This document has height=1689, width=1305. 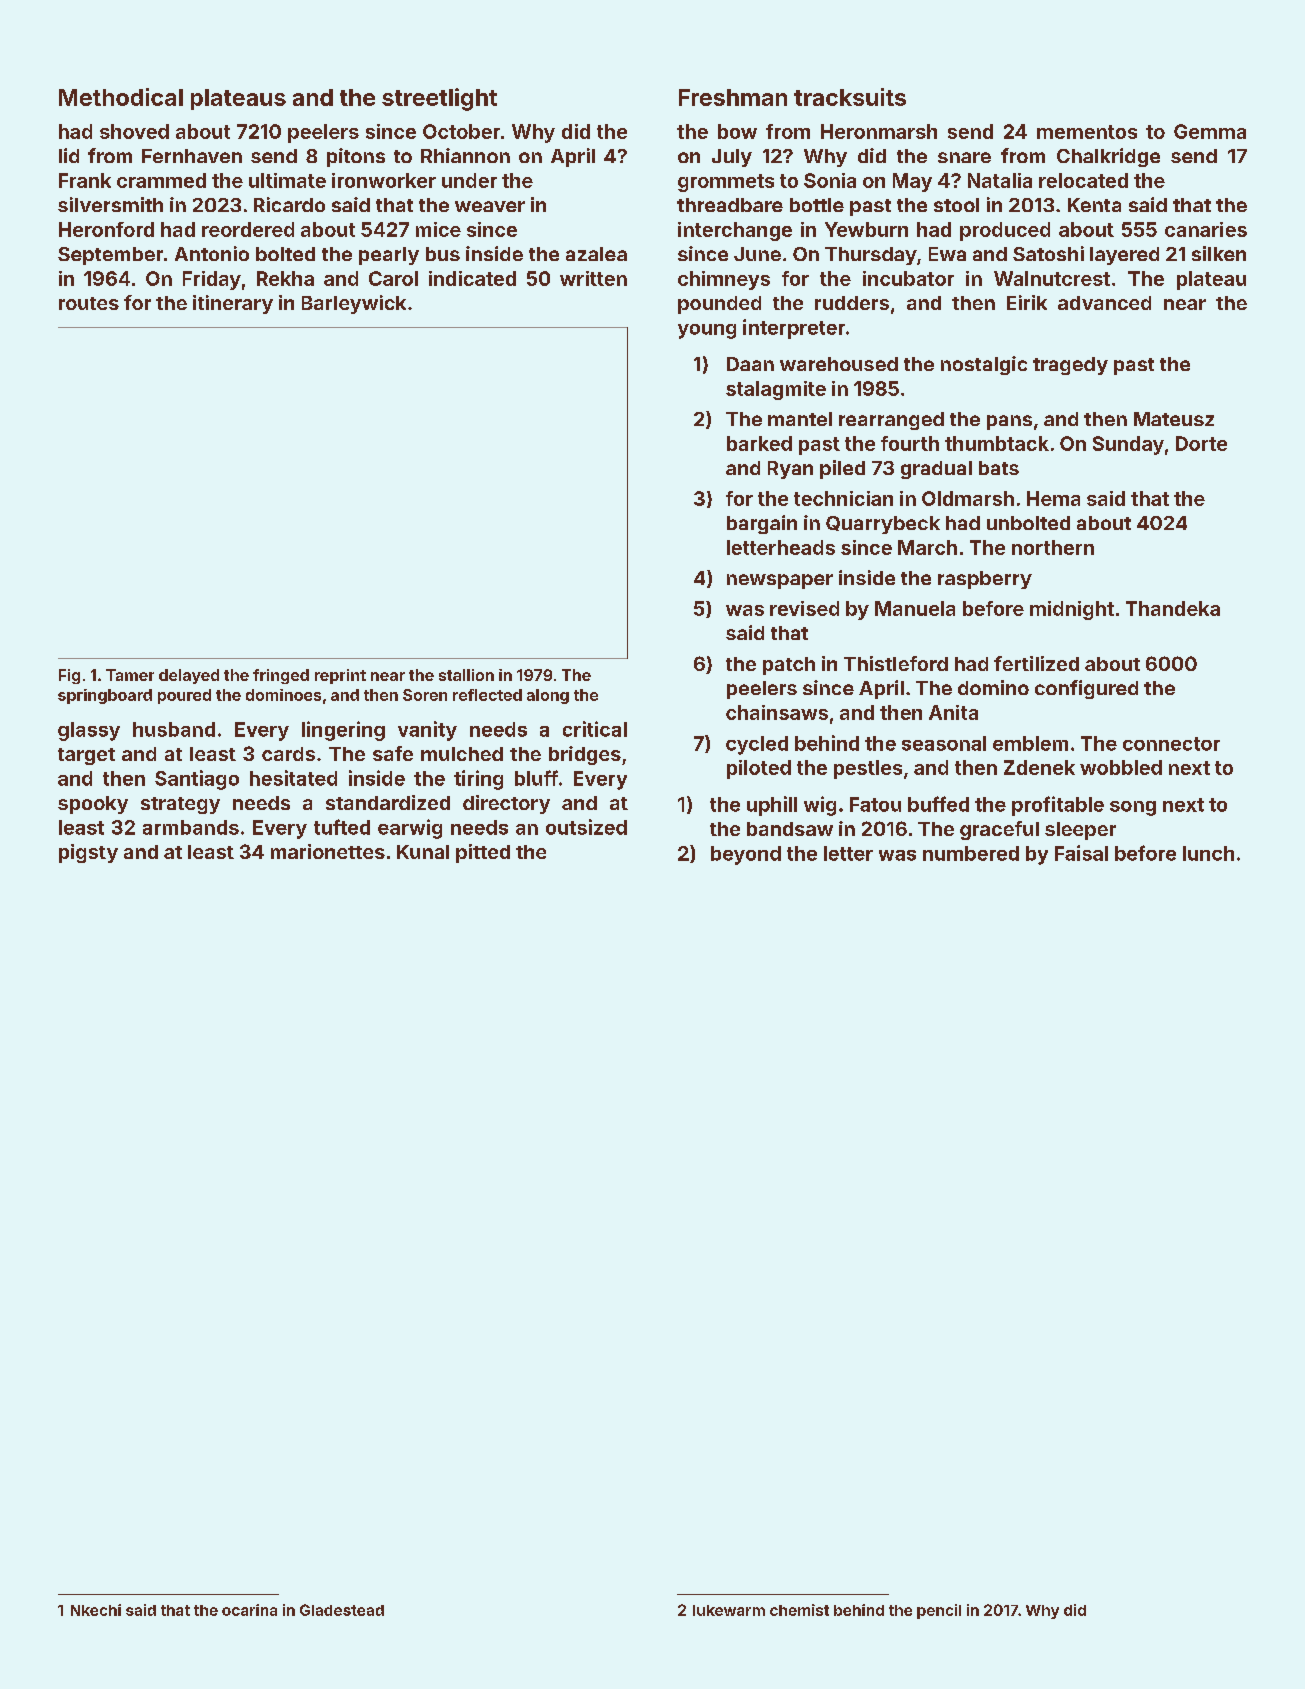 What do you see at coordinates (850, 97) in the document?
I see `tracksuits` at bounding box center [850, 97].
